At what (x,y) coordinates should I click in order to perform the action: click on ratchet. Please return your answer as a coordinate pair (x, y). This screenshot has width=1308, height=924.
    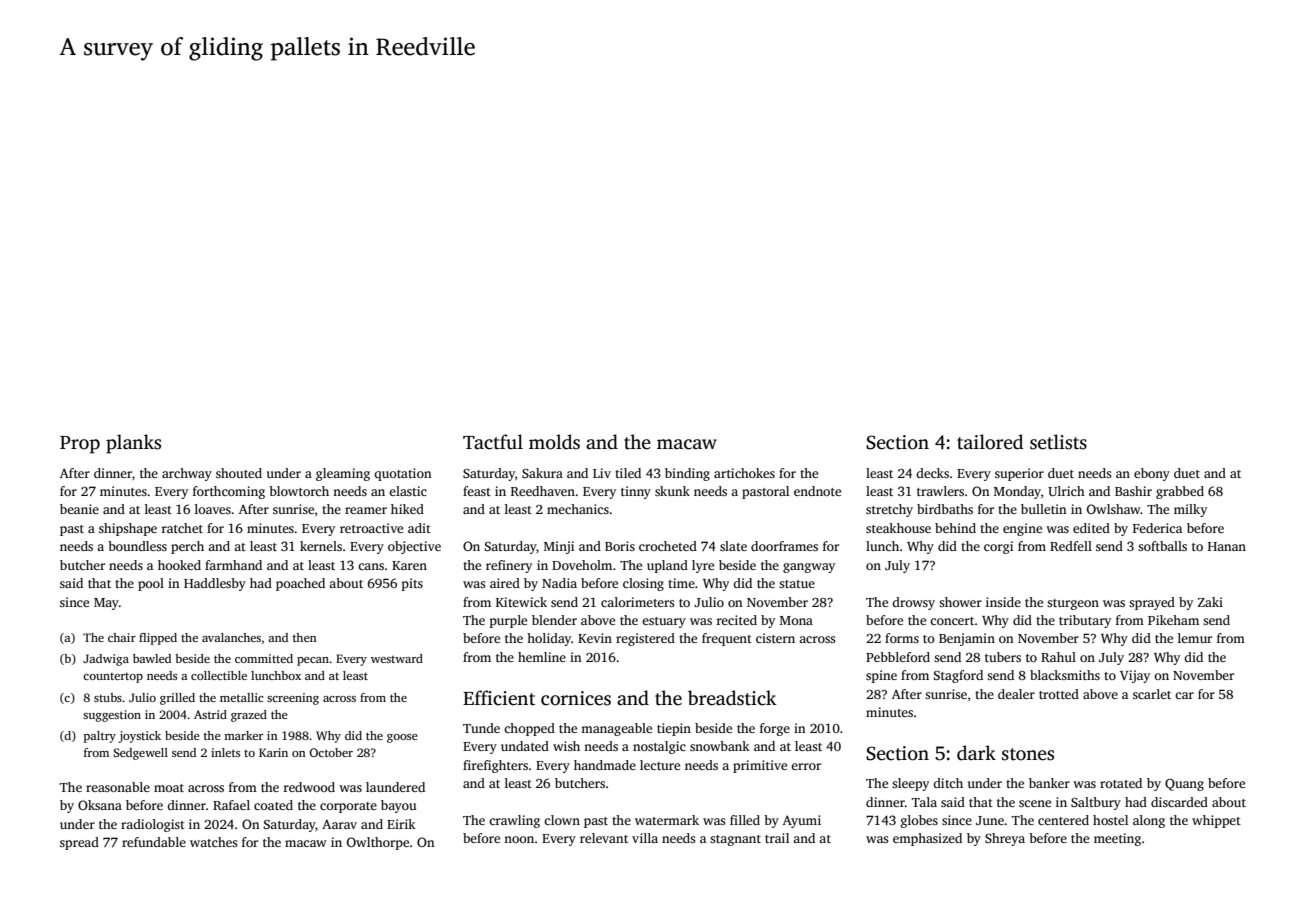
    Looking at the image, I should click on (182, 528).
